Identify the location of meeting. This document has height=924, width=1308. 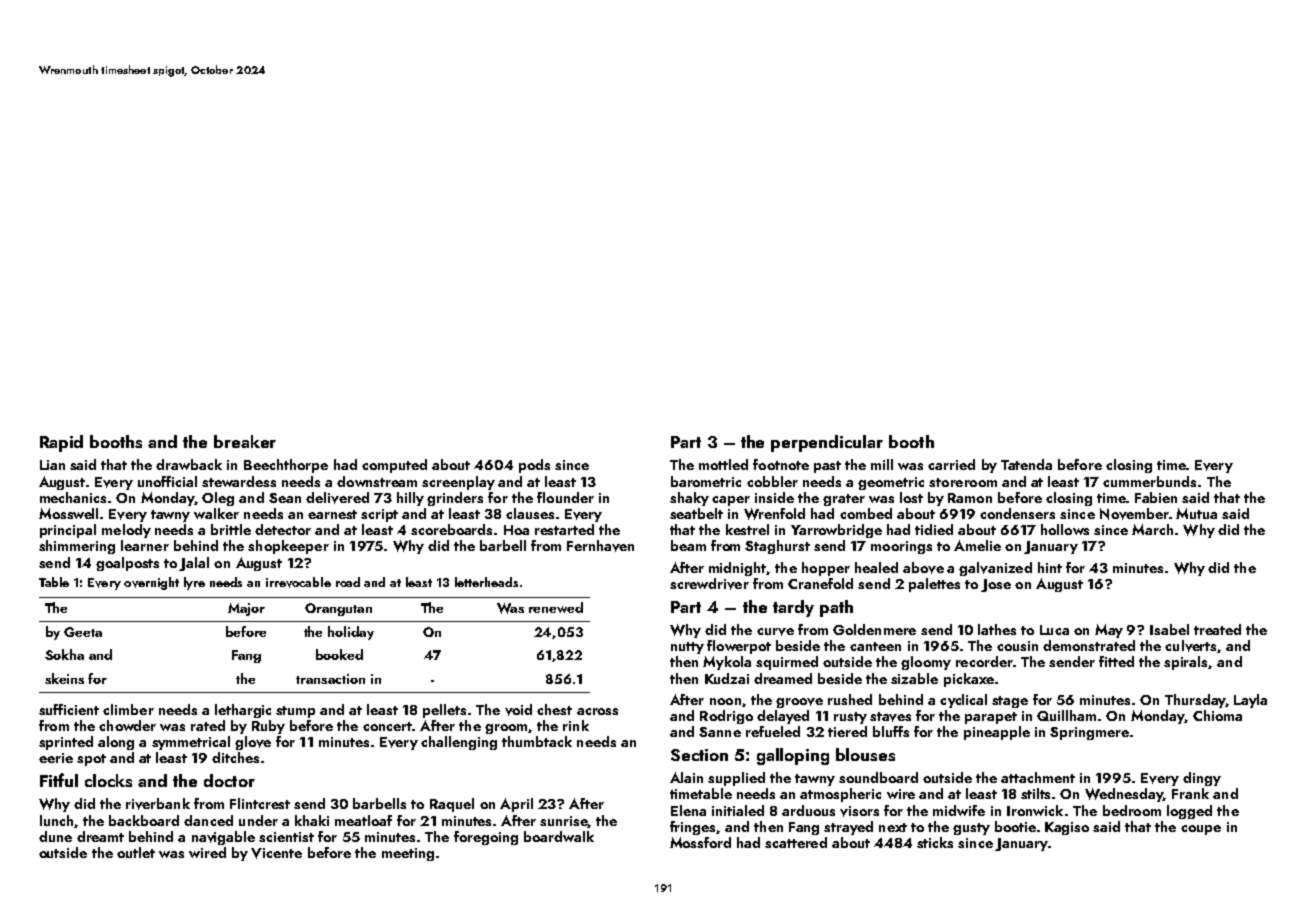
(408, 854).
